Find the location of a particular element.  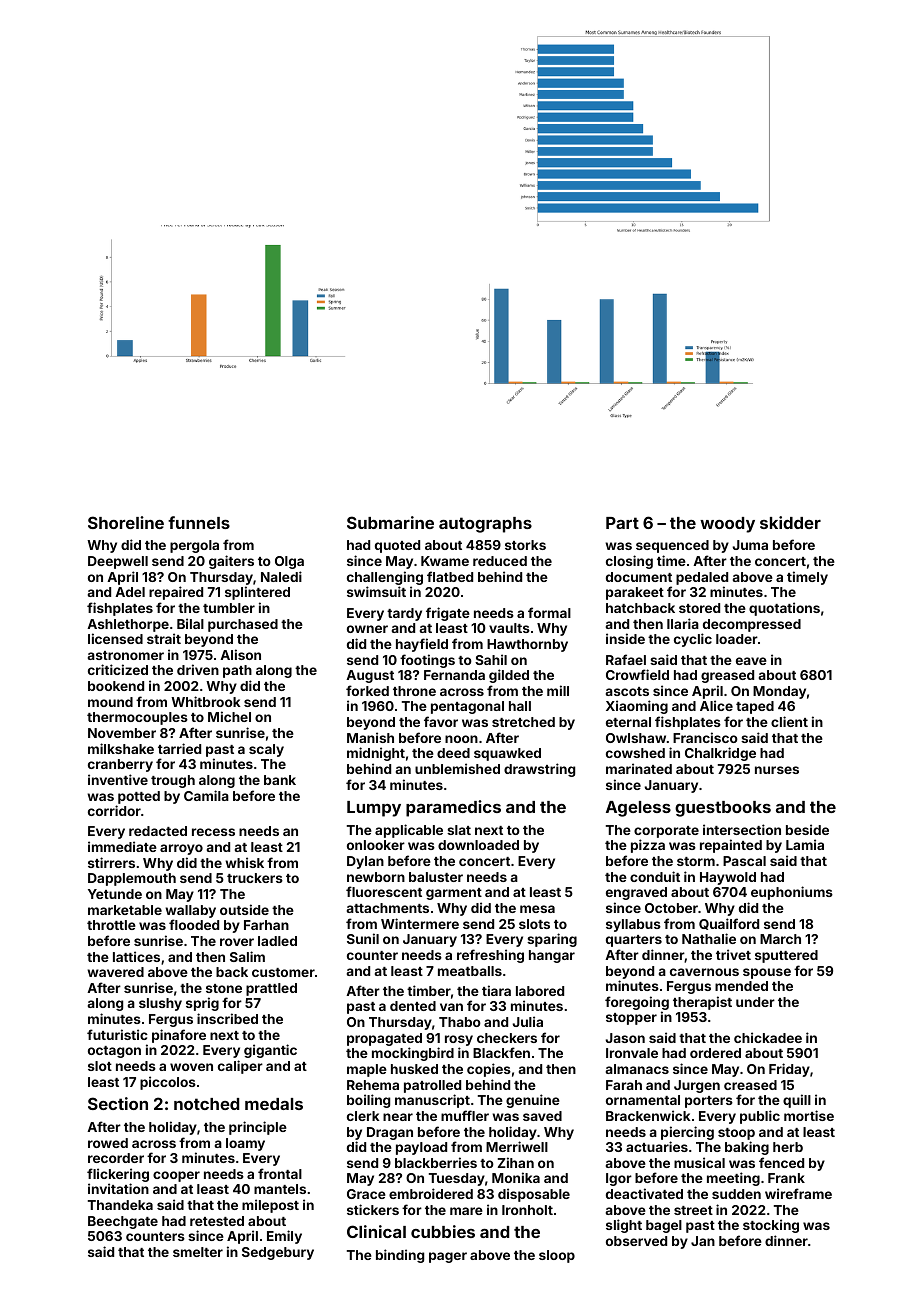

noon is located at coordinates (461, 739).
